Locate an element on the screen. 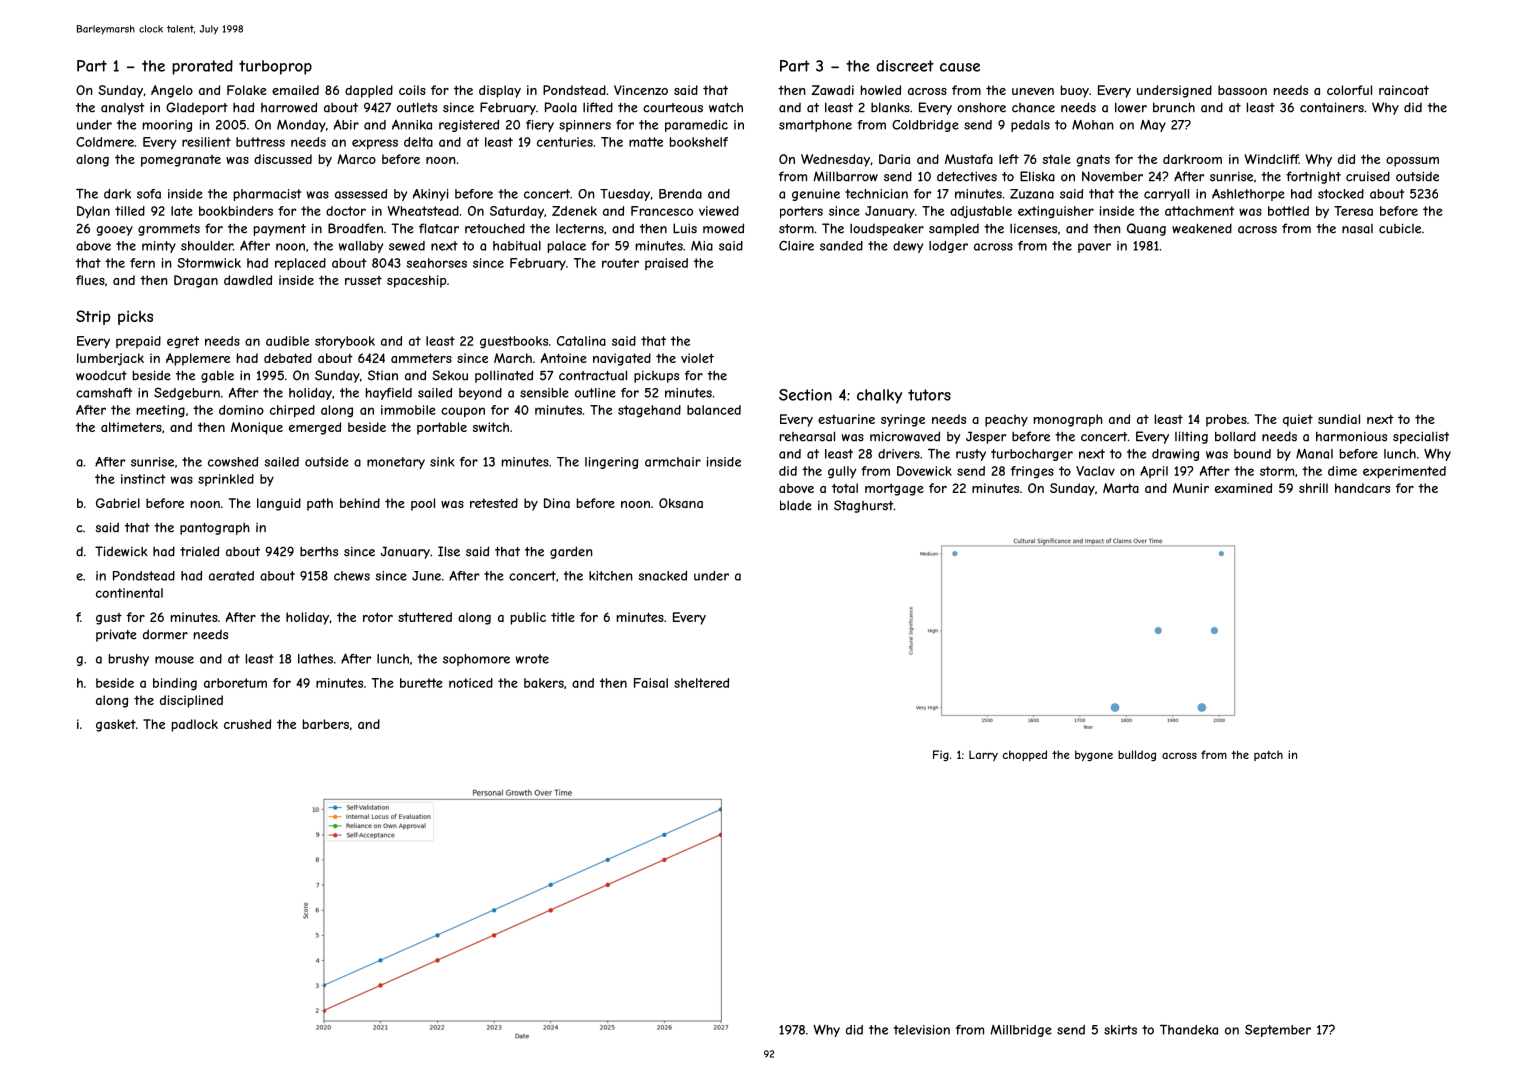 Image resolution: width=1527 pixels, height=1080 pixels. buttress is located at coordinates (260, 142).
